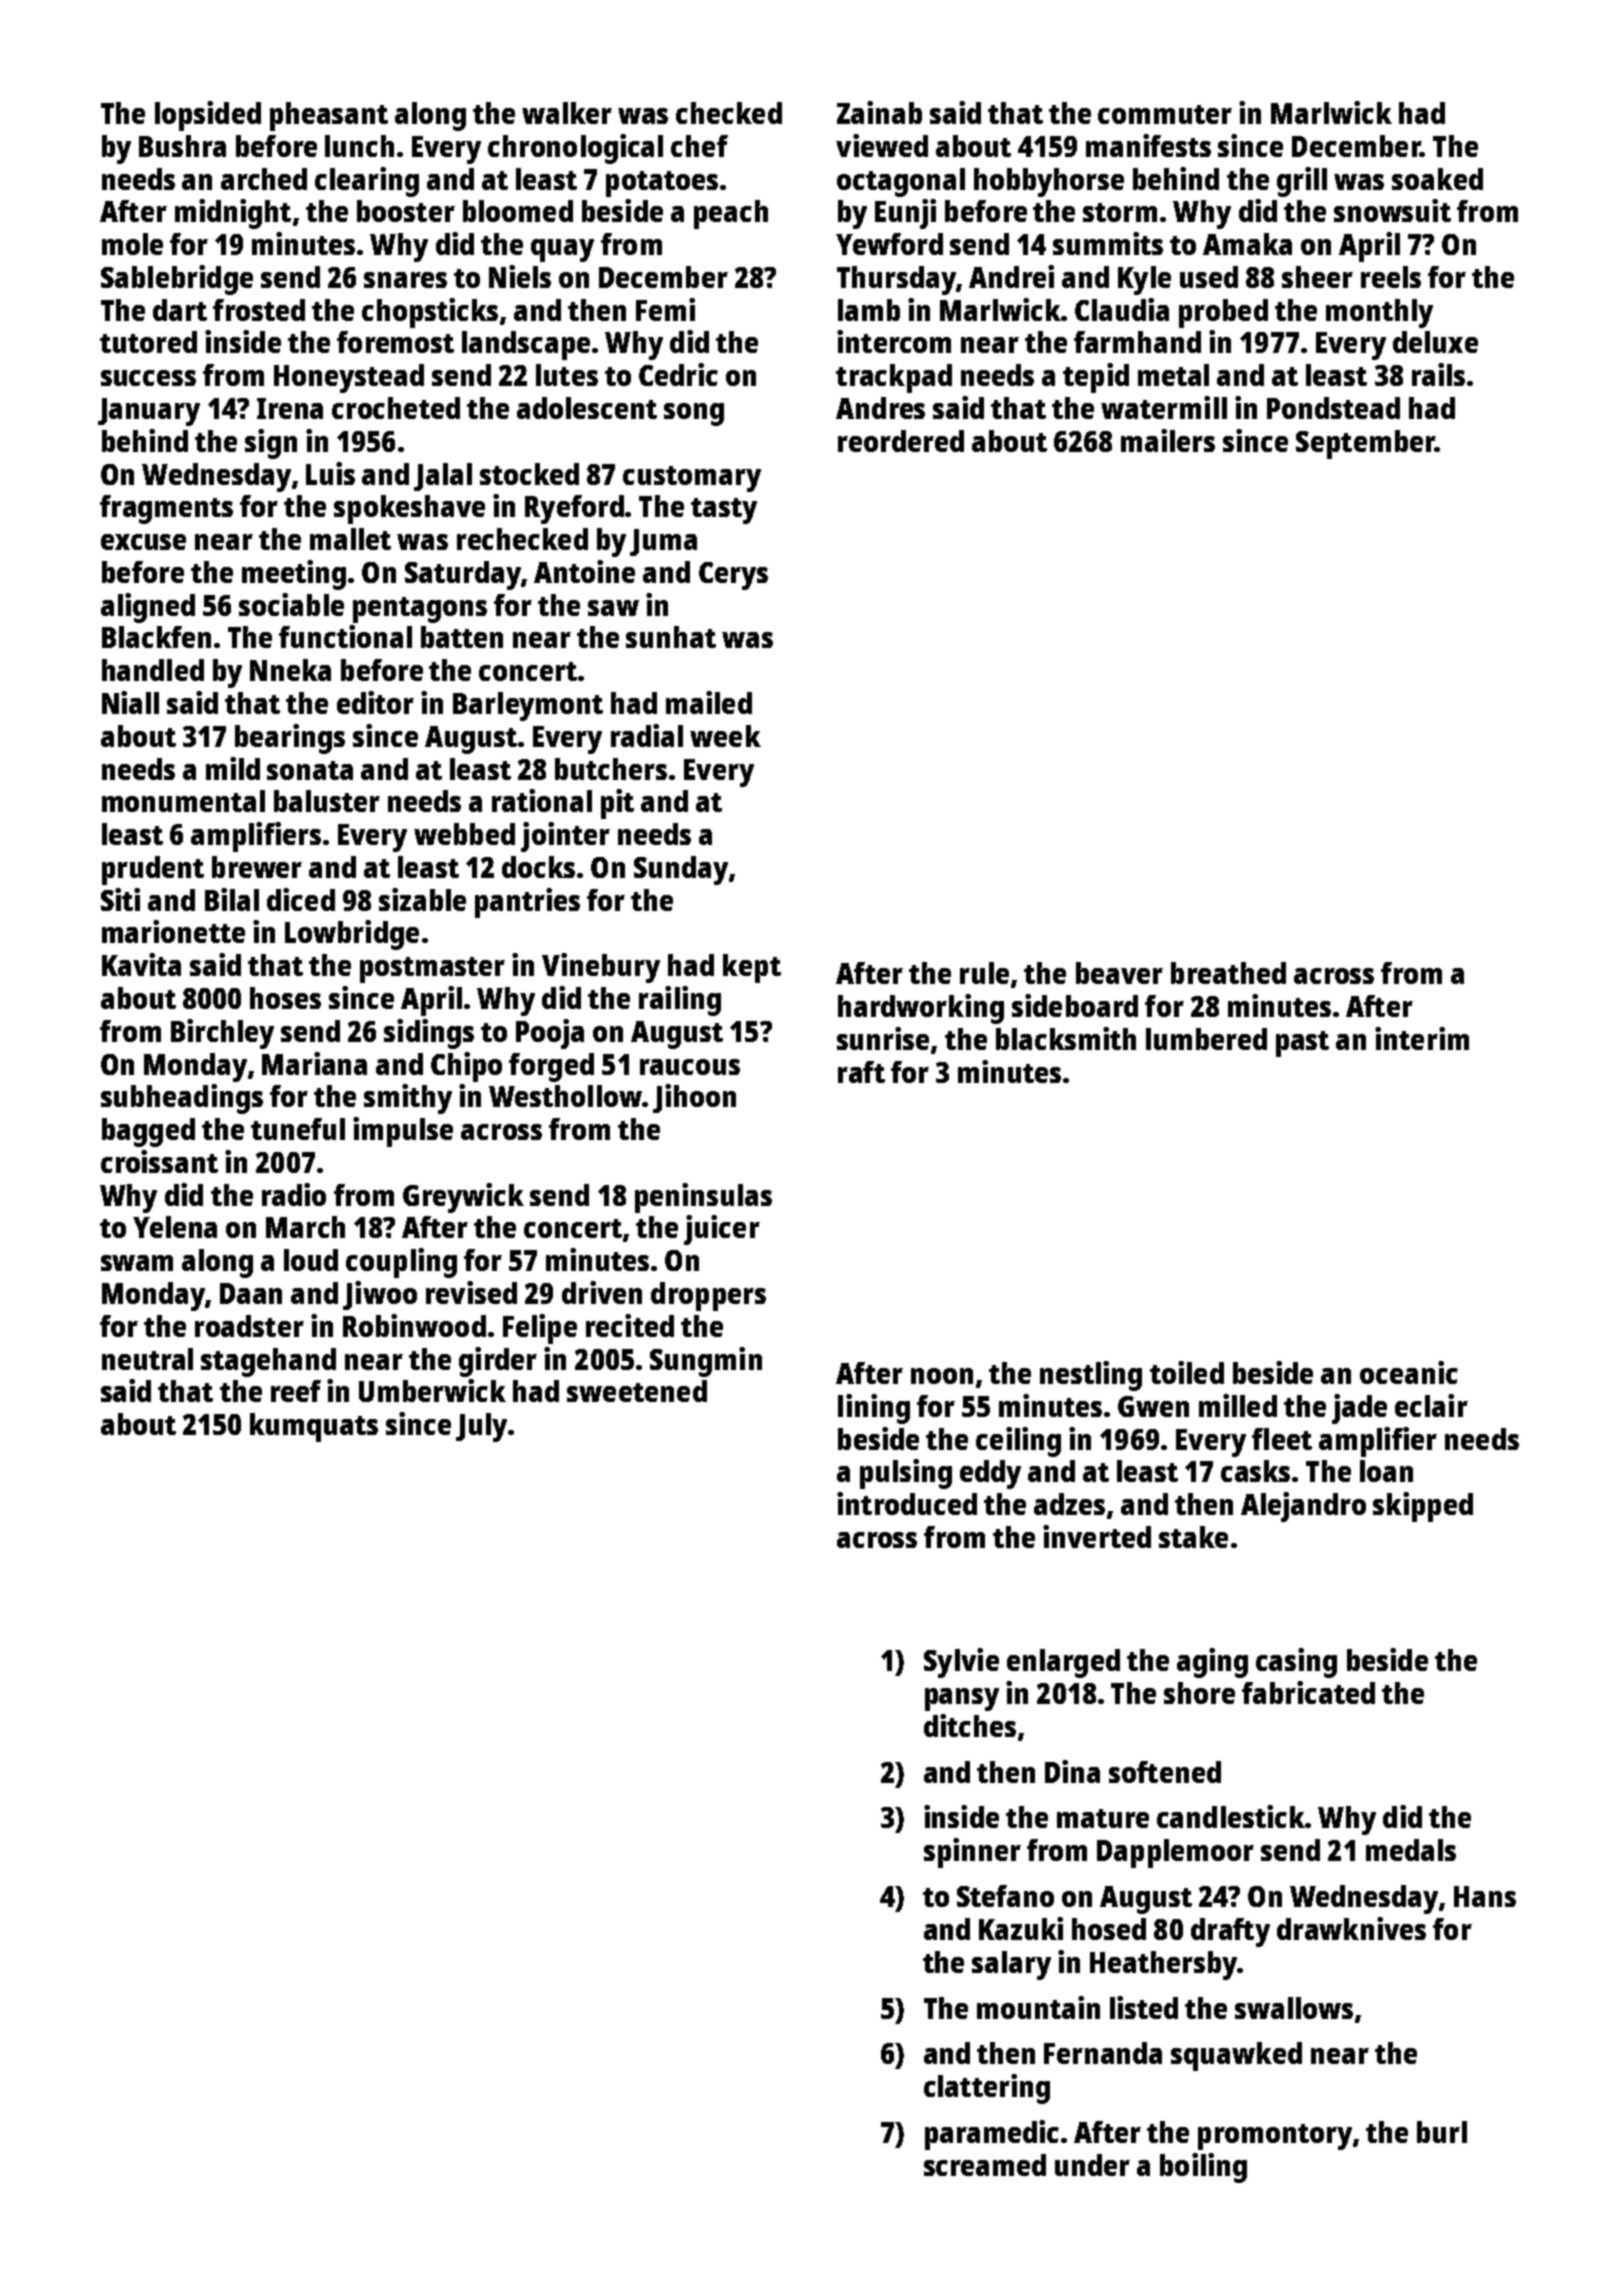 The height and width of the screenshot is (2292, 1620). Describe the element at coordinates (481, 1427) in the screenshot. I see `July` at that location.
